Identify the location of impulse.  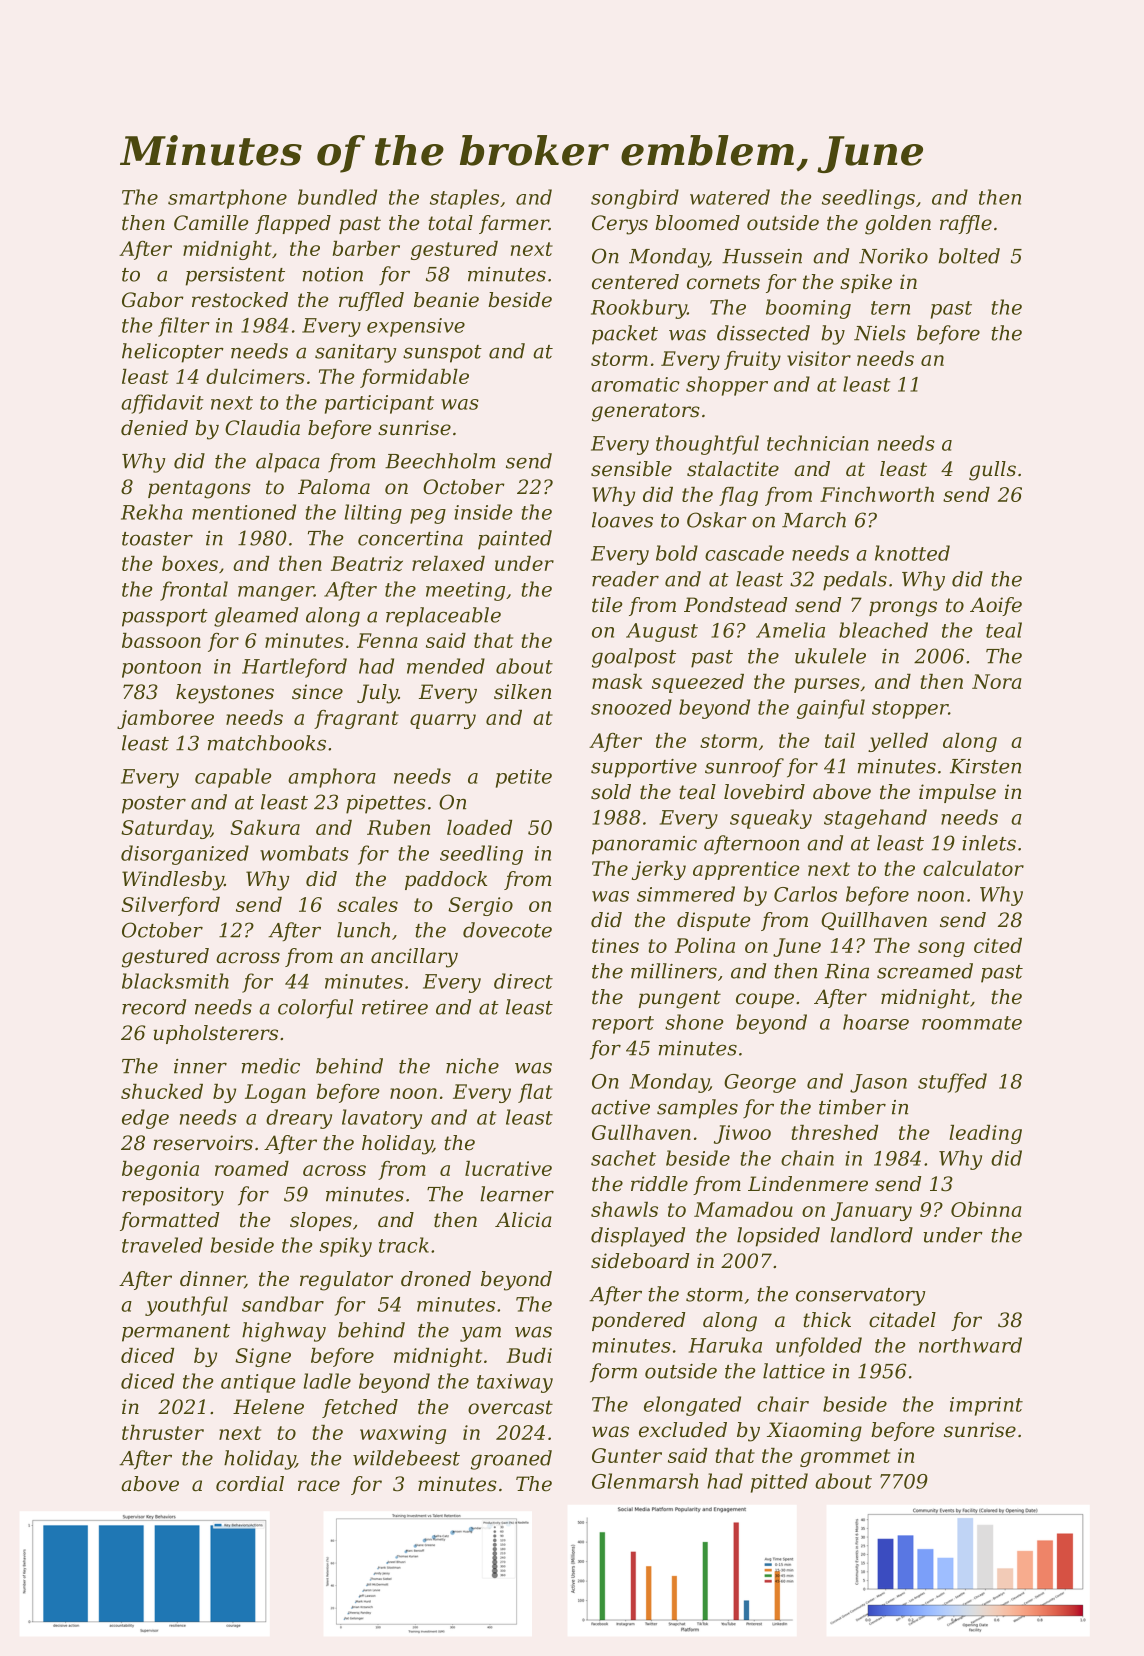
(957, 793).
